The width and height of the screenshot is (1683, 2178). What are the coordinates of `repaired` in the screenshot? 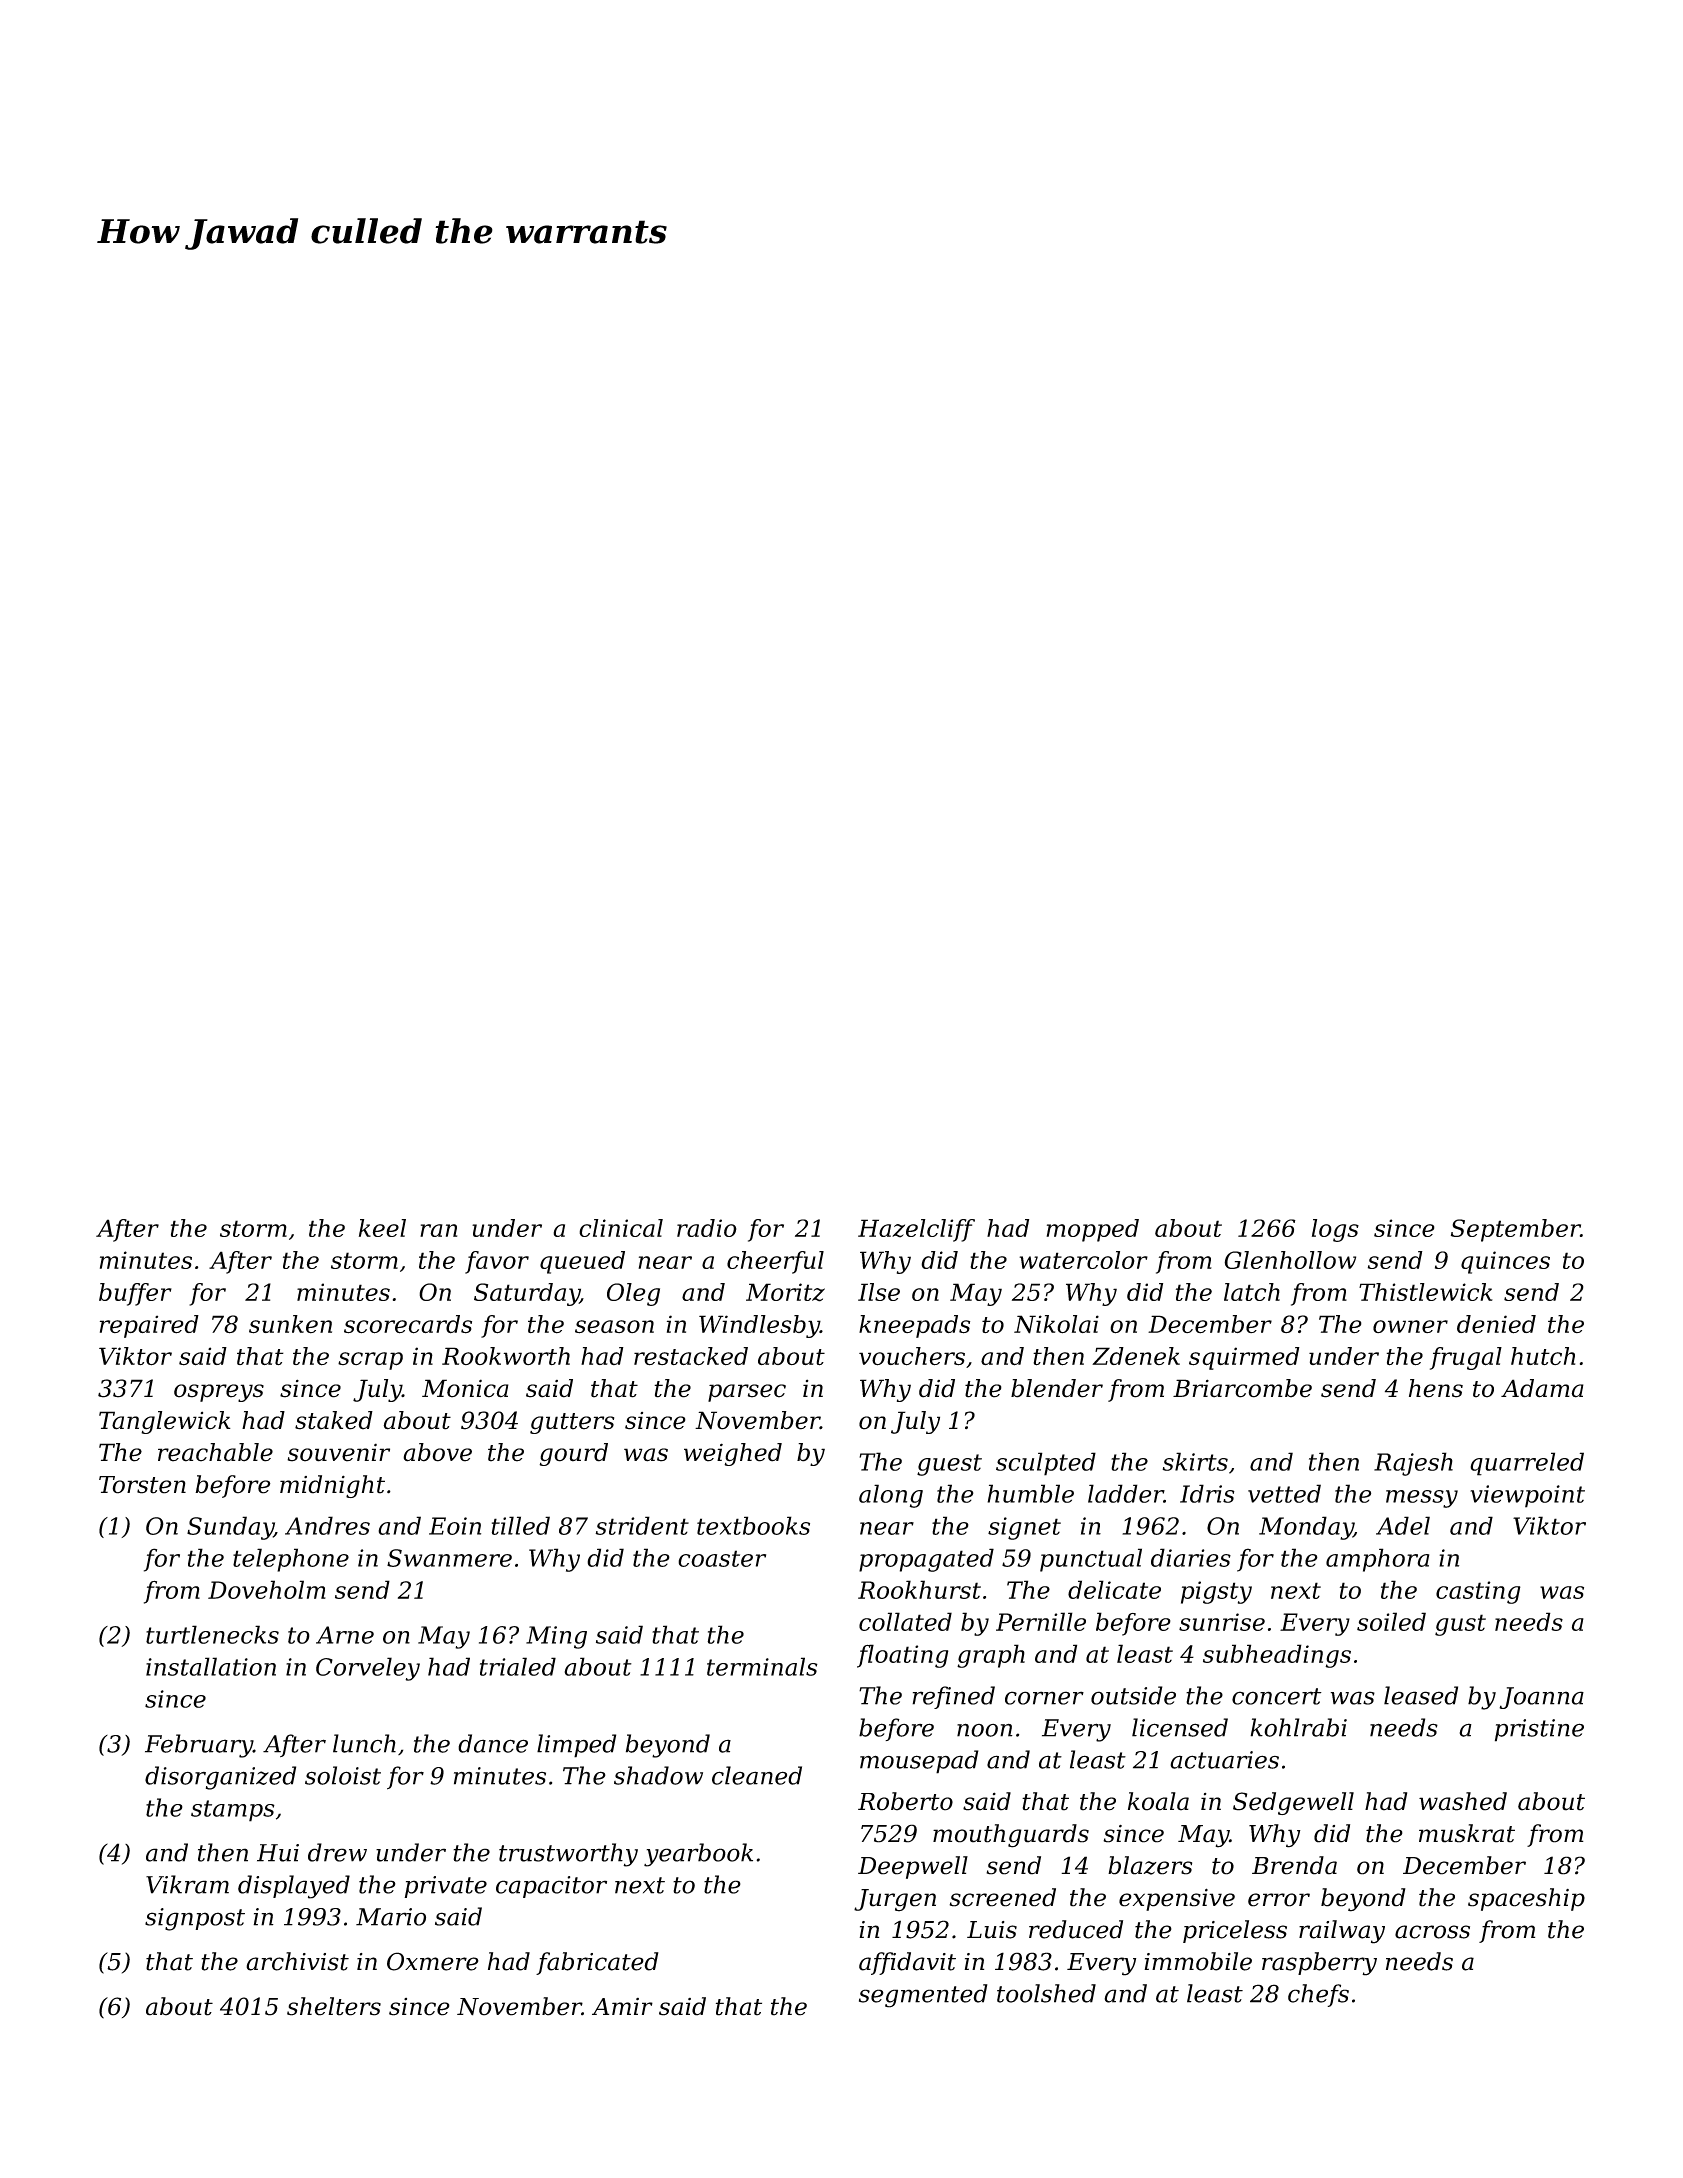 It's located at (149, 1326).
